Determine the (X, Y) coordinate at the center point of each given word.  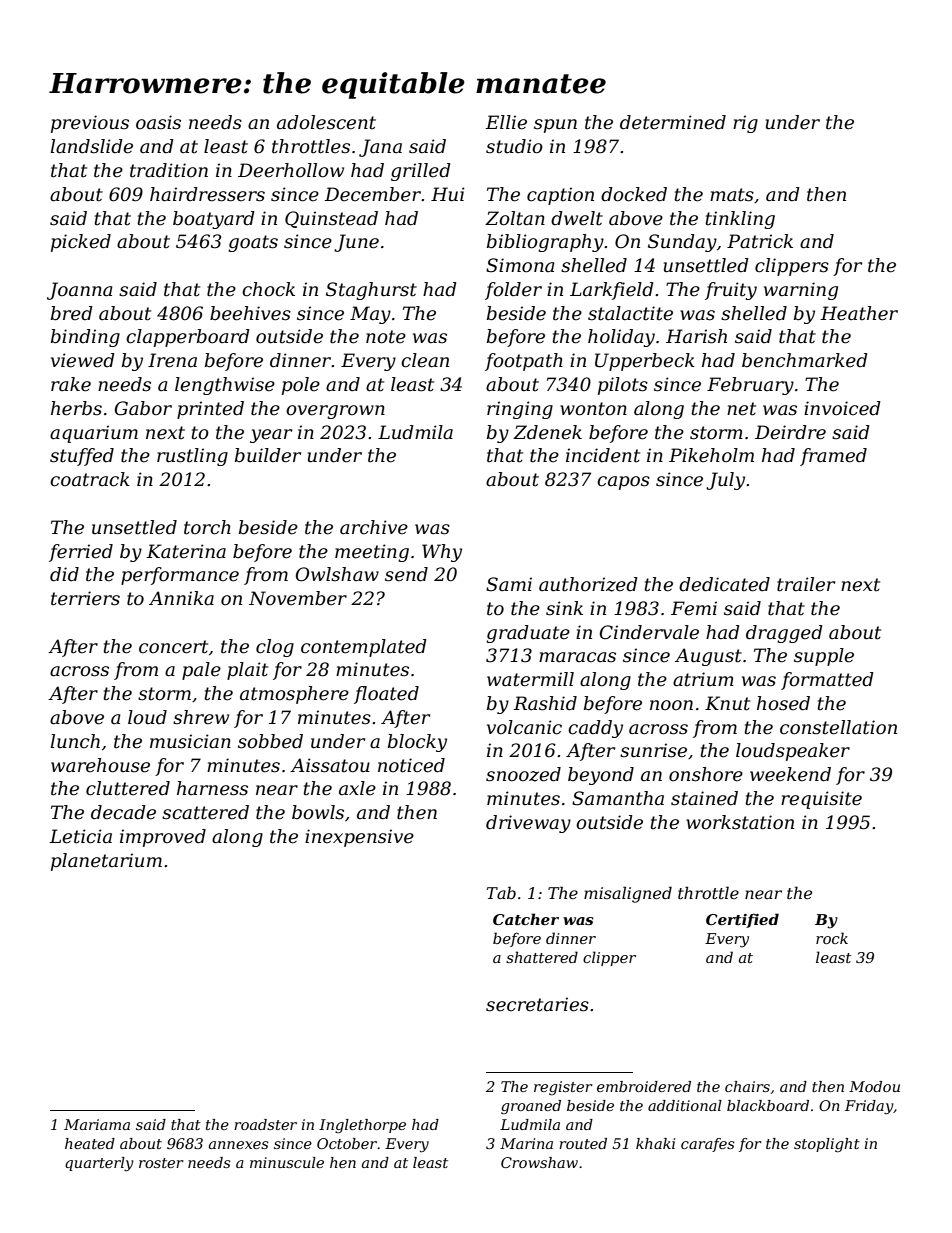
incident (603, 455)
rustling (192, 457)
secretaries (537, 1004)
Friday (869, 1107)
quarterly (99, 1164)
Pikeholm (711, 455)
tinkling (740, 220)
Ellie (506, 122)
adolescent (326, 122)
